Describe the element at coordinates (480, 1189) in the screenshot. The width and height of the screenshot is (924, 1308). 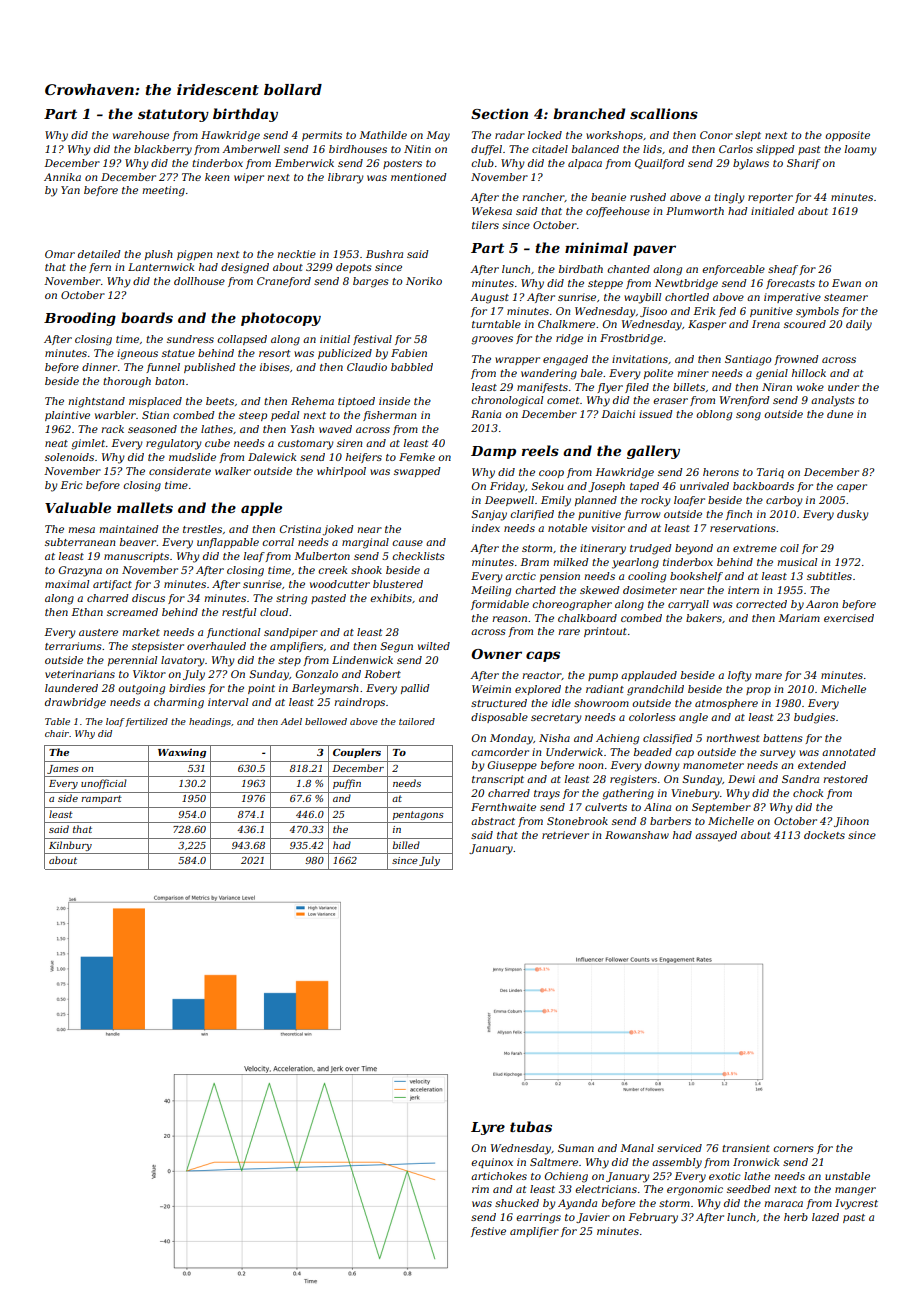
I see `rim` at that location.
